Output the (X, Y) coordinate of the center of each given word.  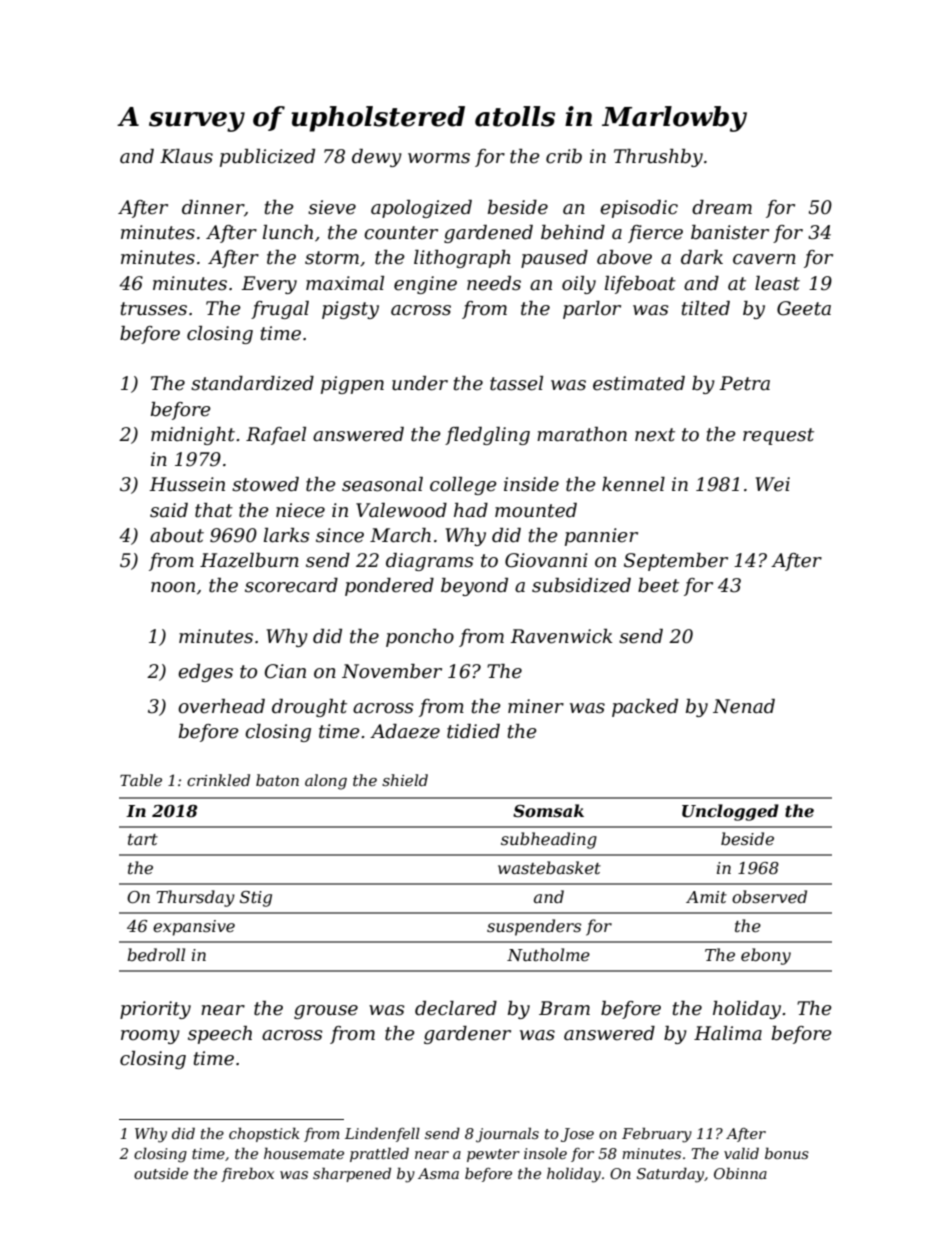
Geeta (804, 308)
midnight (193, 436)
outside (161, 1173)
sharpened (352, 1174)
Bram (564, 1008)
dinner (213, 207)
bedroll (156, 954)
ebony (766, 956)
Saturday (671, 1175)
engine (425, 285)
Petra (744, 383)
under (420, 383)
